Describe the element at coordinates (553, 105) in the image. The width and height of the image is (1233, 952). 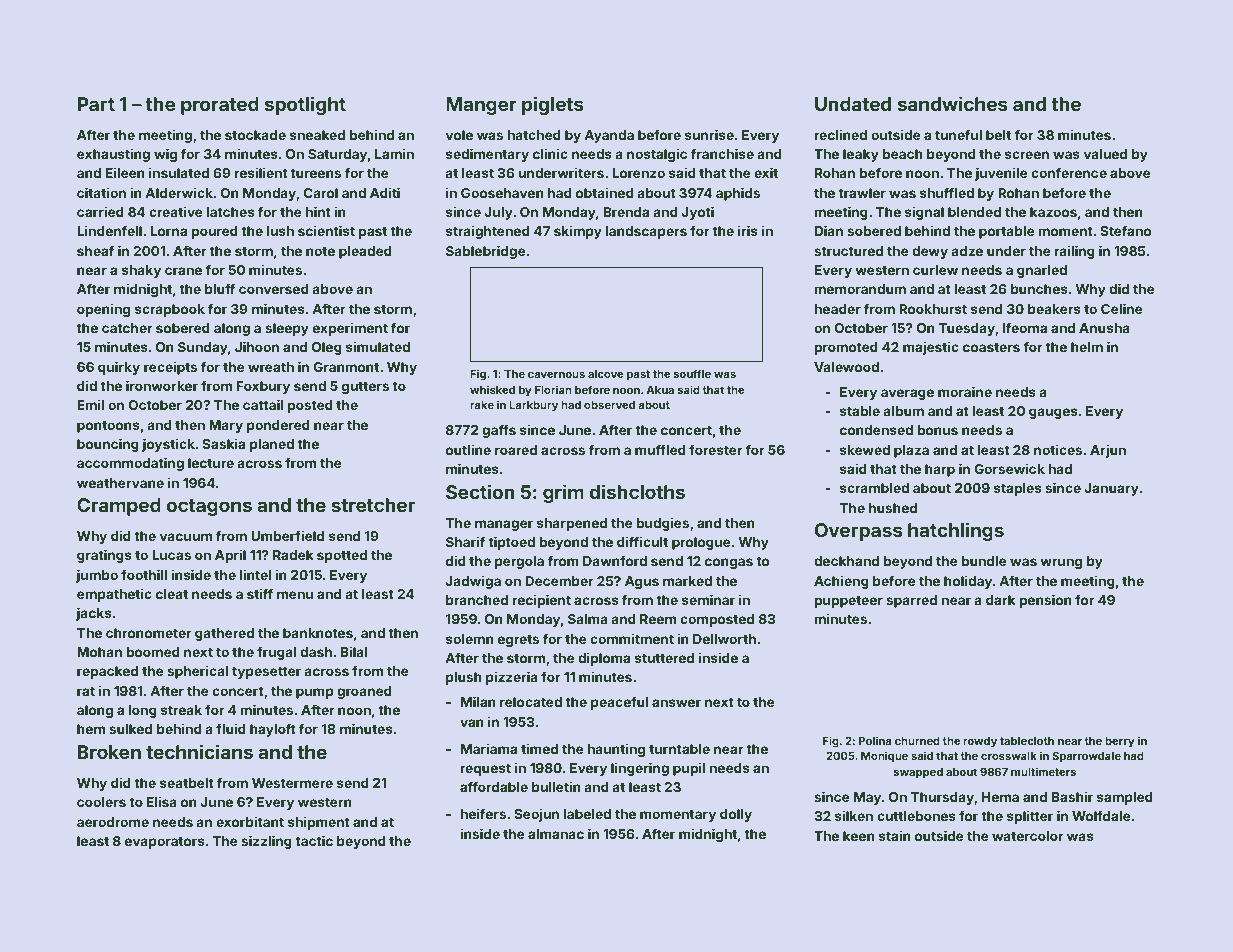
I see `piglets` at that location.
